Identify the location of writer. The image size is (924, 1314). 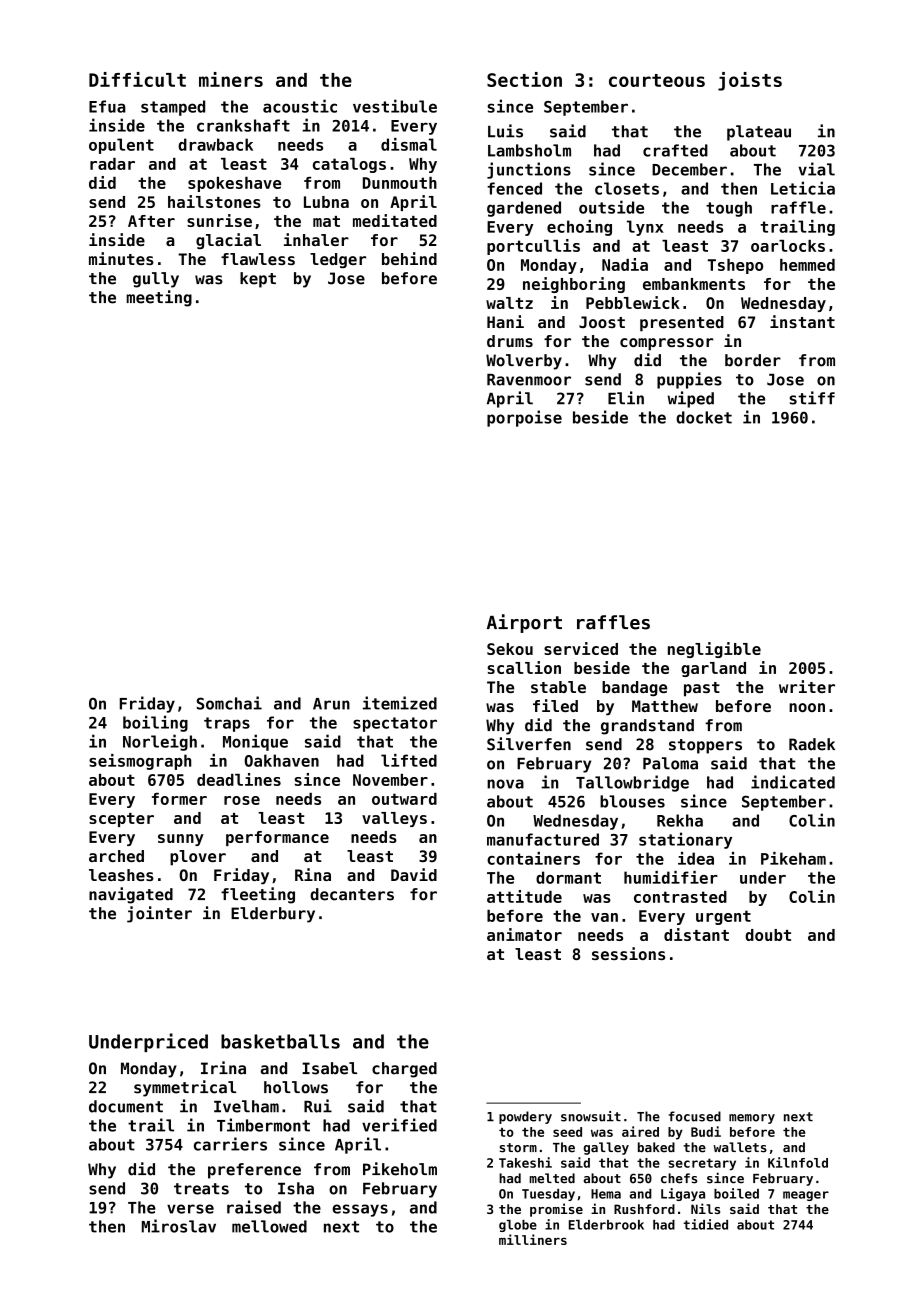
(807, 686).
